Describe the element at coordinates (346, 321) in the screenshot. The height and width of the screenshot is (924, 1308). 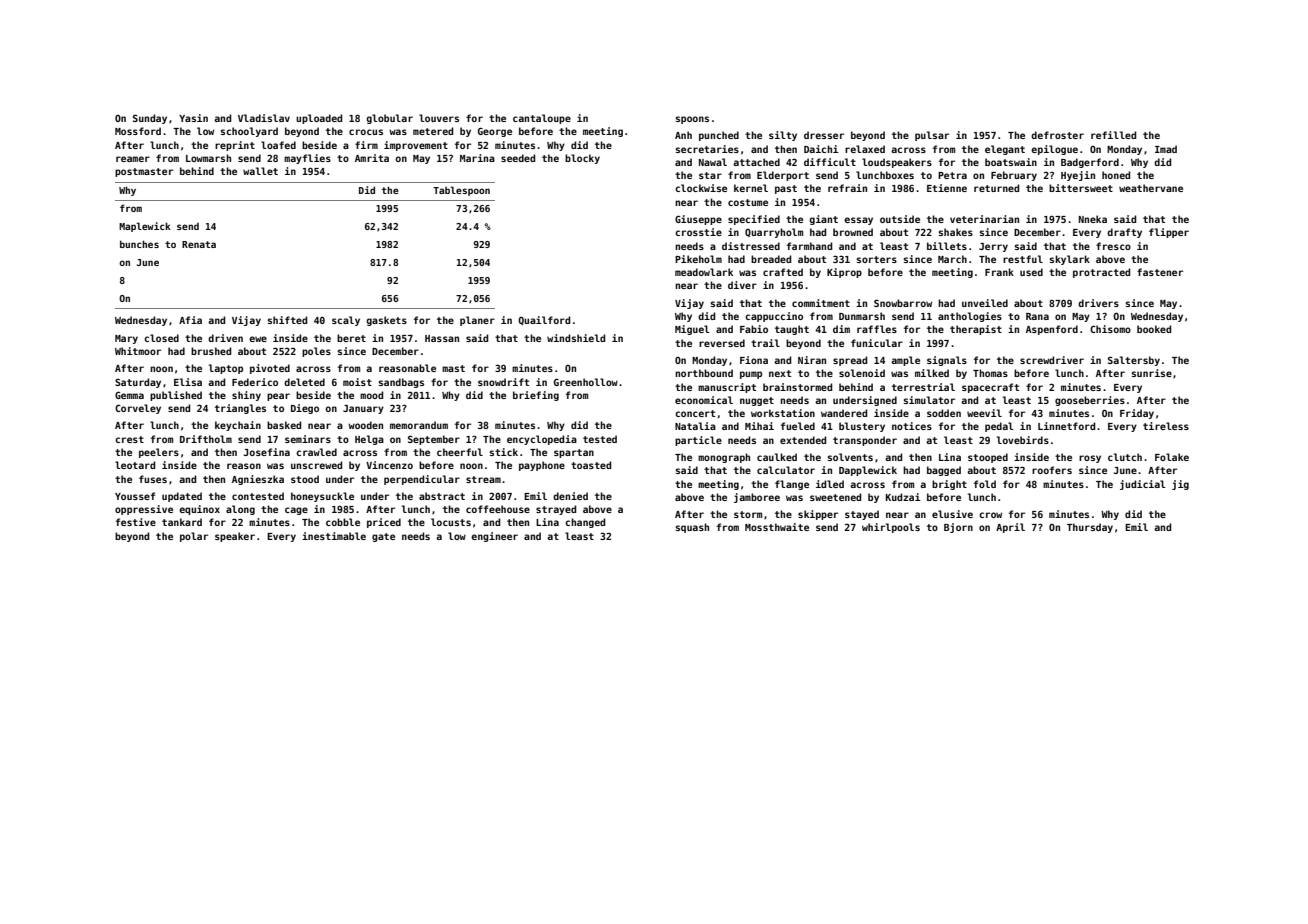
I see `scaly` at that location.
